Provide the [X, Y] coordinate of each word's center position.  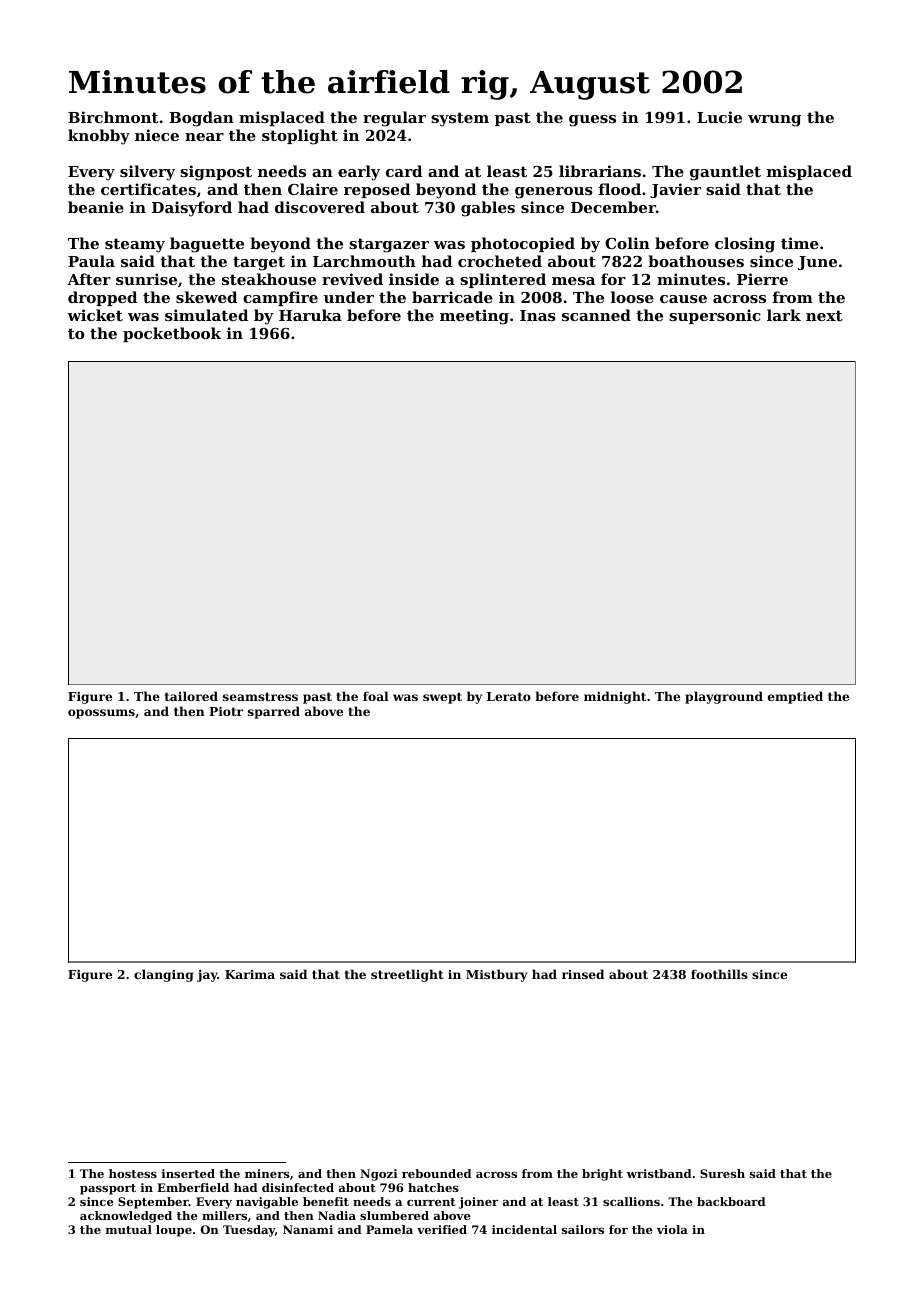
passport [108, 1189]
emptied [795, 697]
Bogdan [201, 119]
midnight [615, 697]
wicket [95, 315]
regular [394, 119]
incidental [524, 1229]
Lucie [719, 117]
